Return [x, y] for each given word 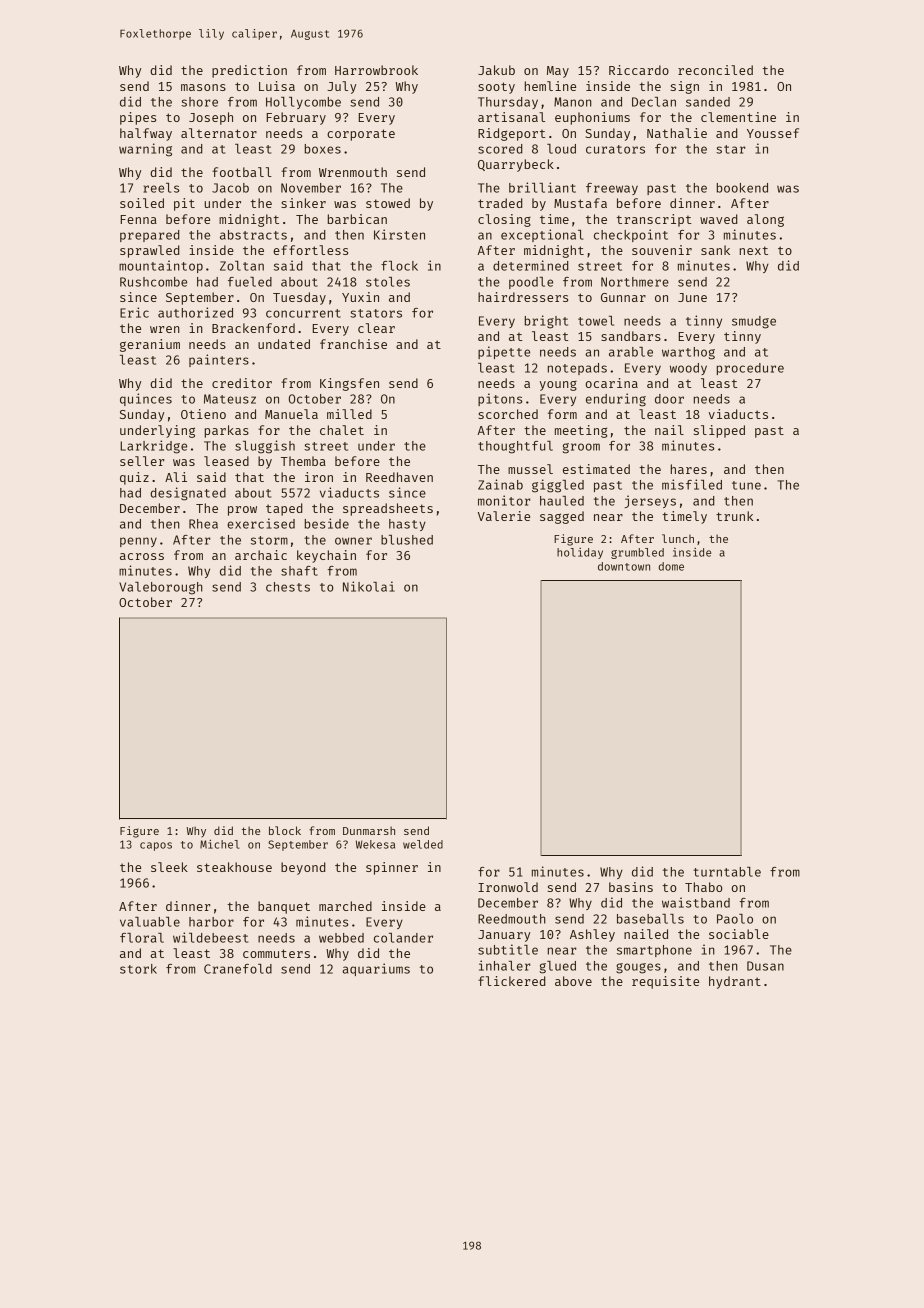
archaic [261, 555]
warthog [688, 353]
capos [156, 846]
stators [376, 313]
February [296, 118]
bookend [742, 188]
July [341, 87]
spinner [392, 868]
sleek [169, 867]
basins [631, 887]
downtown [624, 566]
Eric [134, 312]
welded [423, 844]
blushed [407, 540]
